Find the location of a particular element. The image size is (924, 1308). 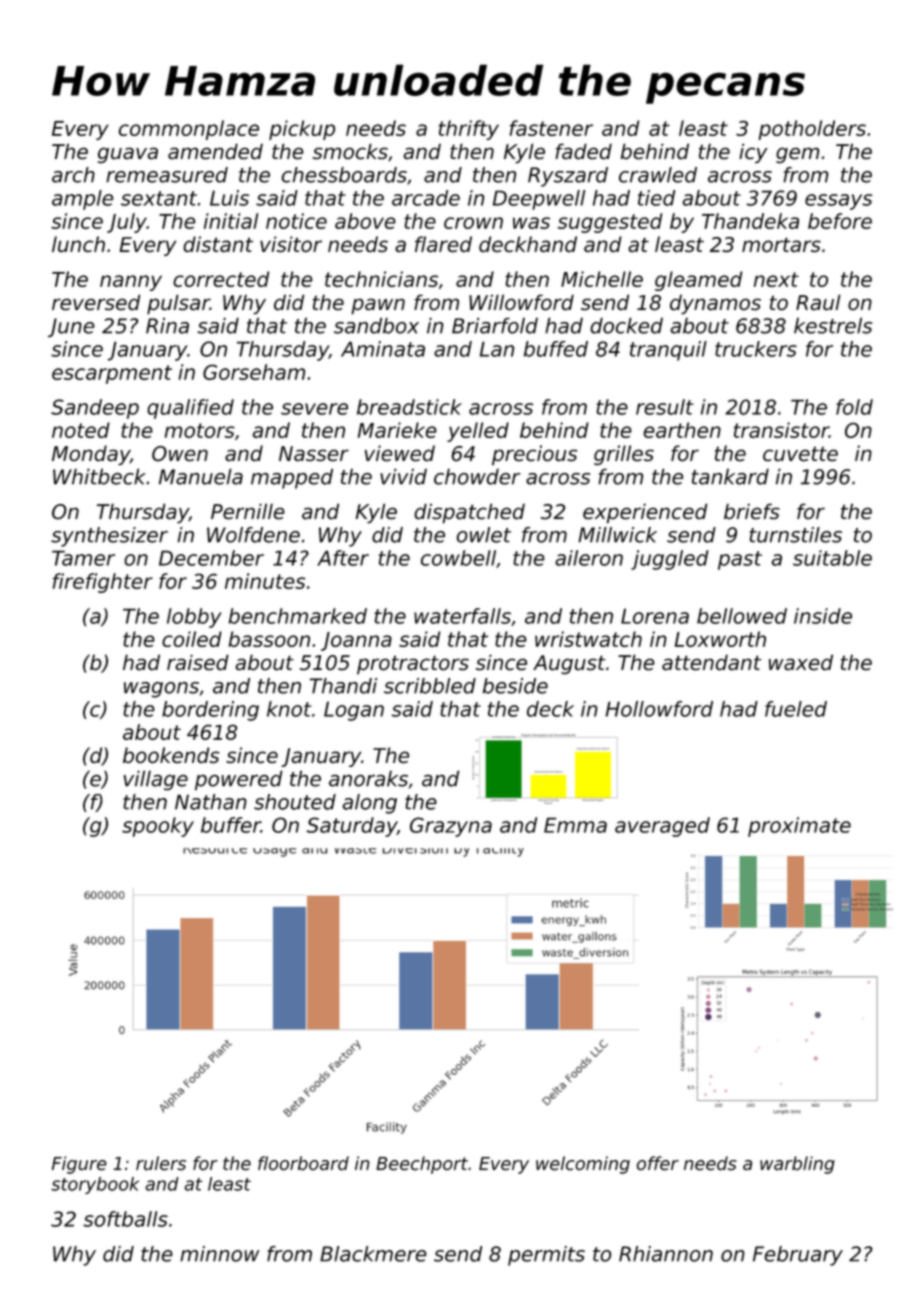

Beechport is located at coordinates (422, 1165).
